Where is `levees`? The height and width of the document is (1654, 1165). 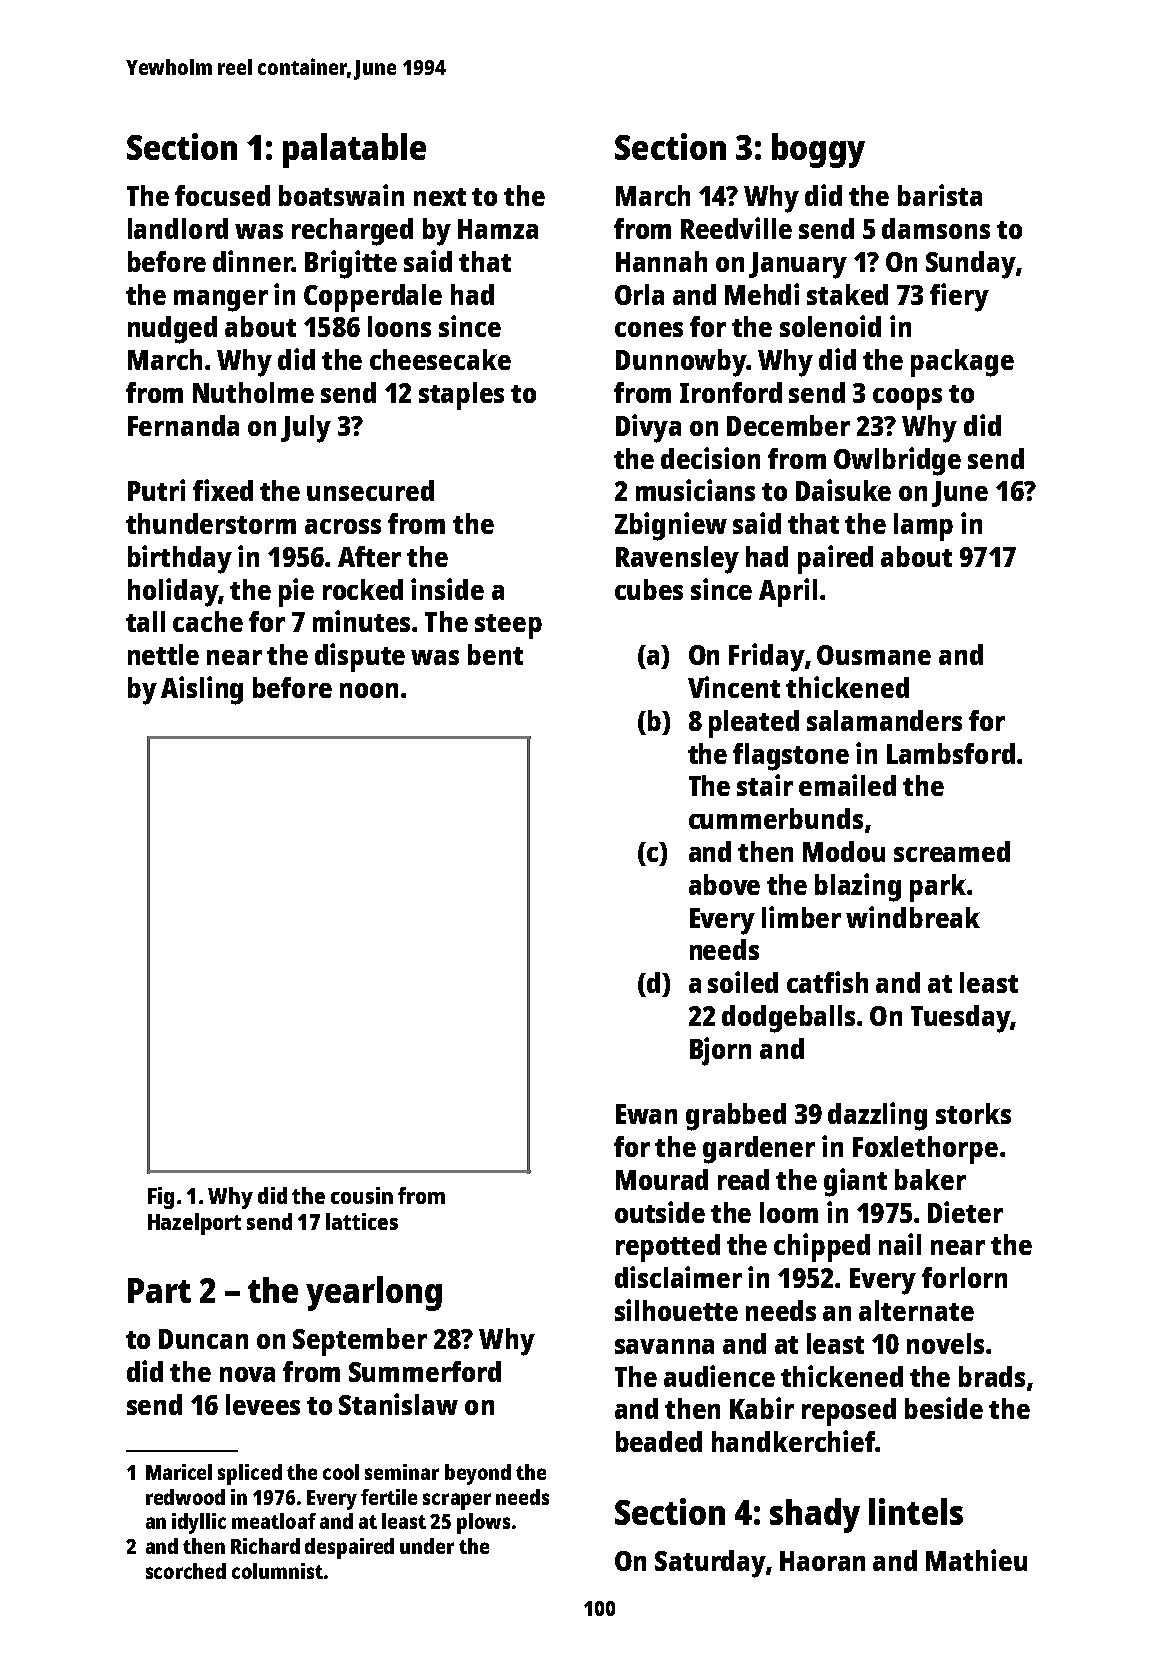 levees is located at coordinates (263, 1404).
